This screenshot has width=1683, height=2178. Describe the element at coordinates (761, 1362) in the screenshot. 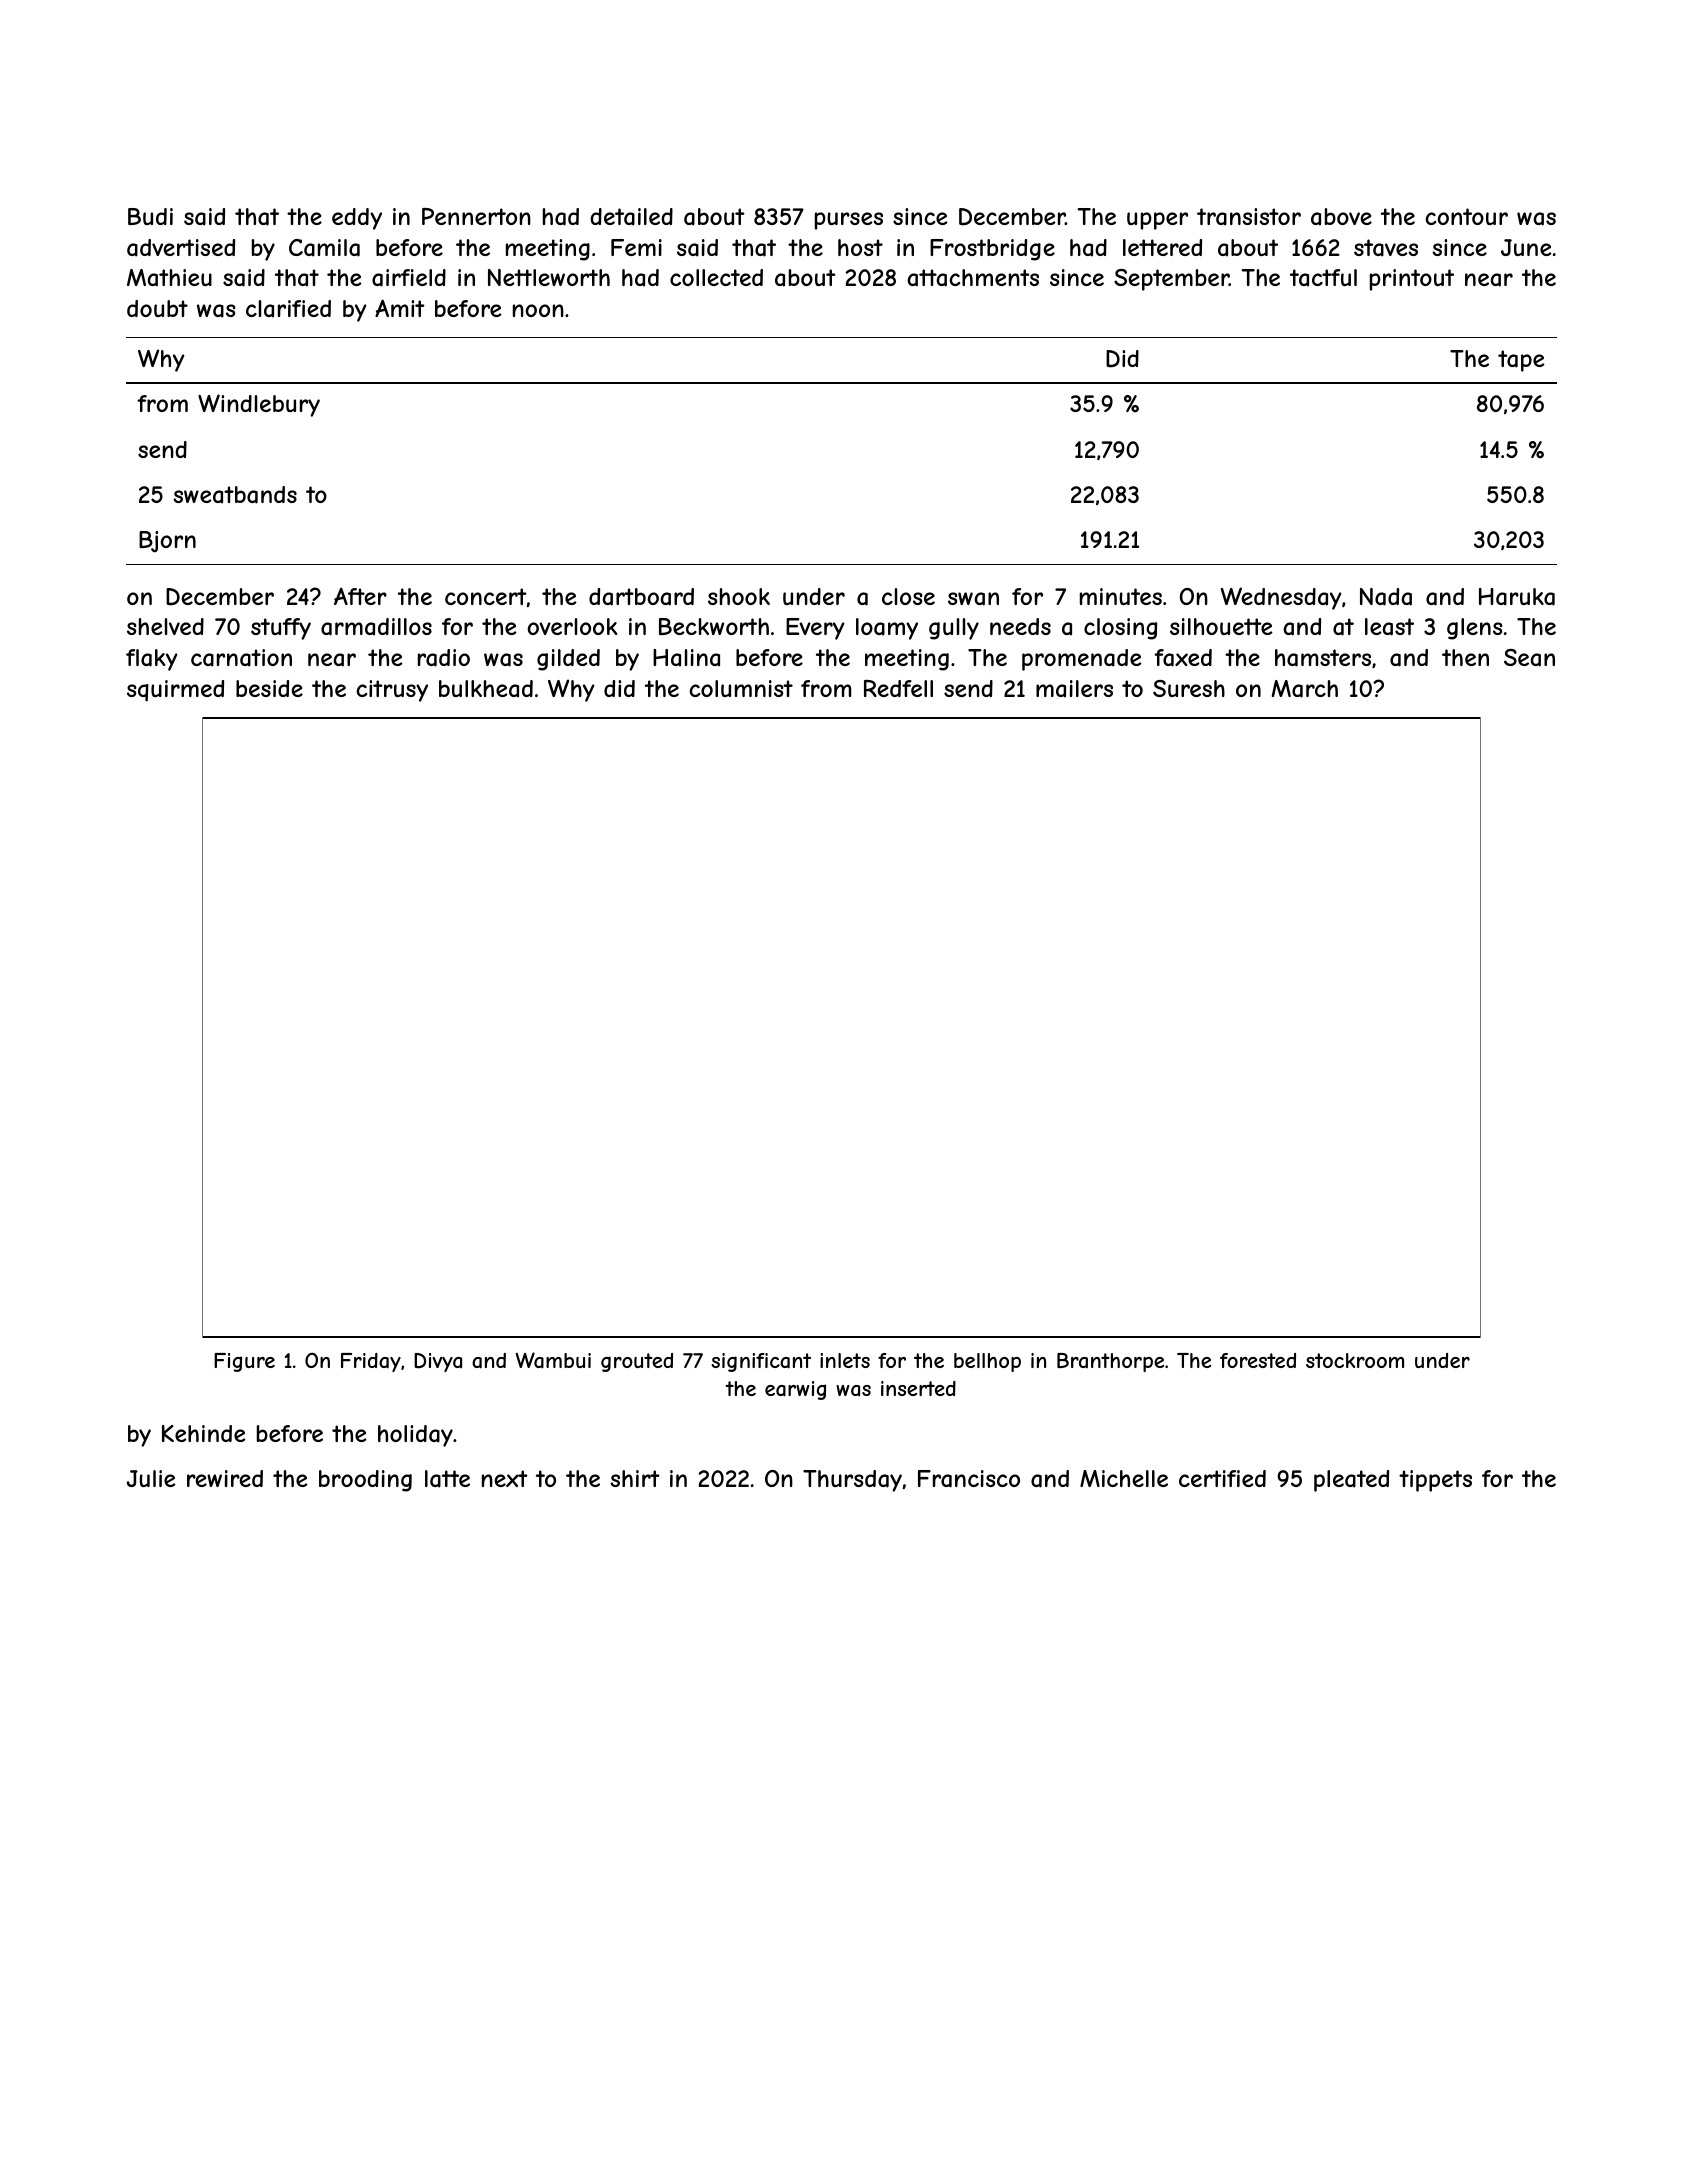

I see `significant` at that location.
